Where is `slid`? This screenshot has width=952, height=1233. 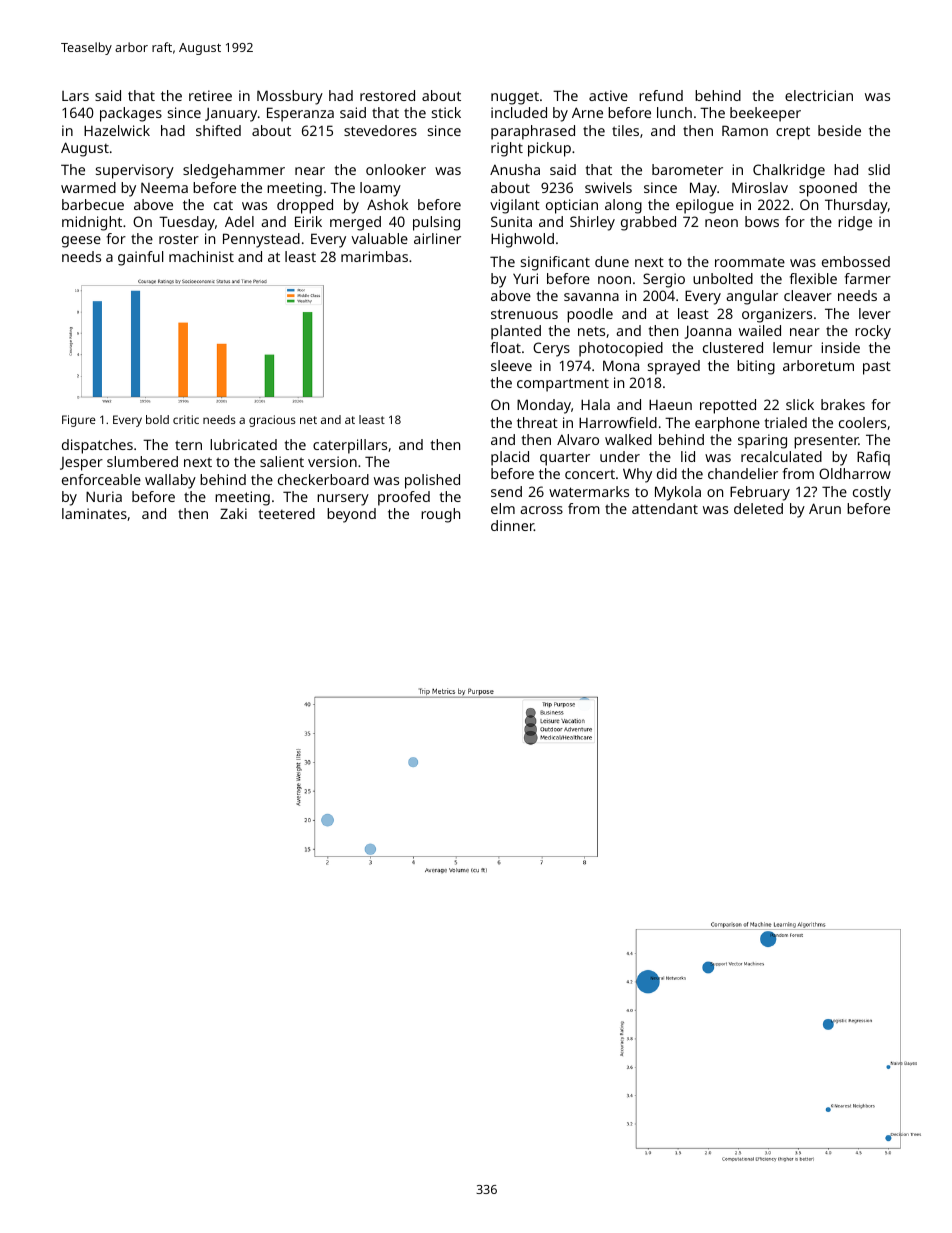
slid is located at coordinates (879, 169).
